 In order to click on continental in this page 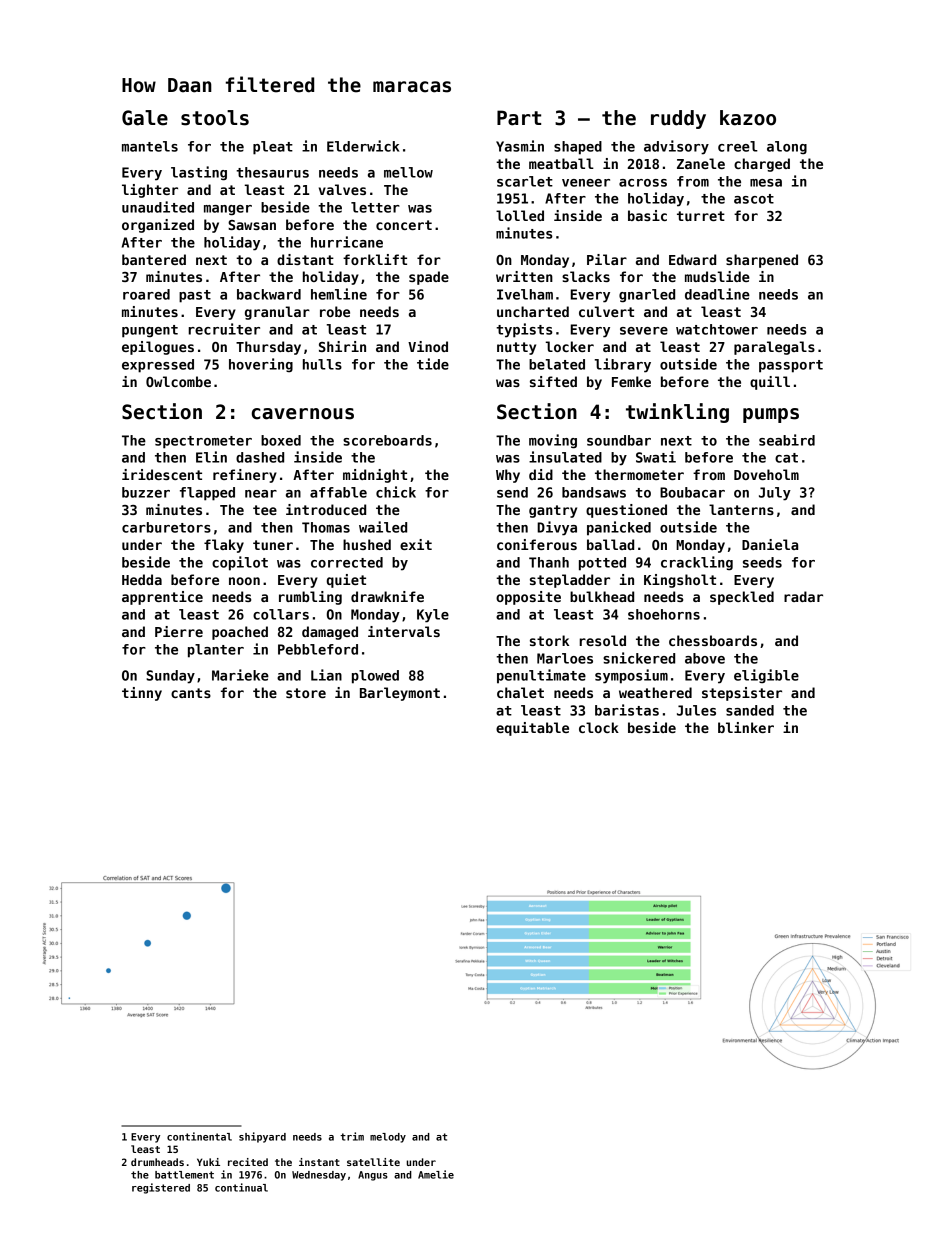, I will do `click(199, 1136)`.
